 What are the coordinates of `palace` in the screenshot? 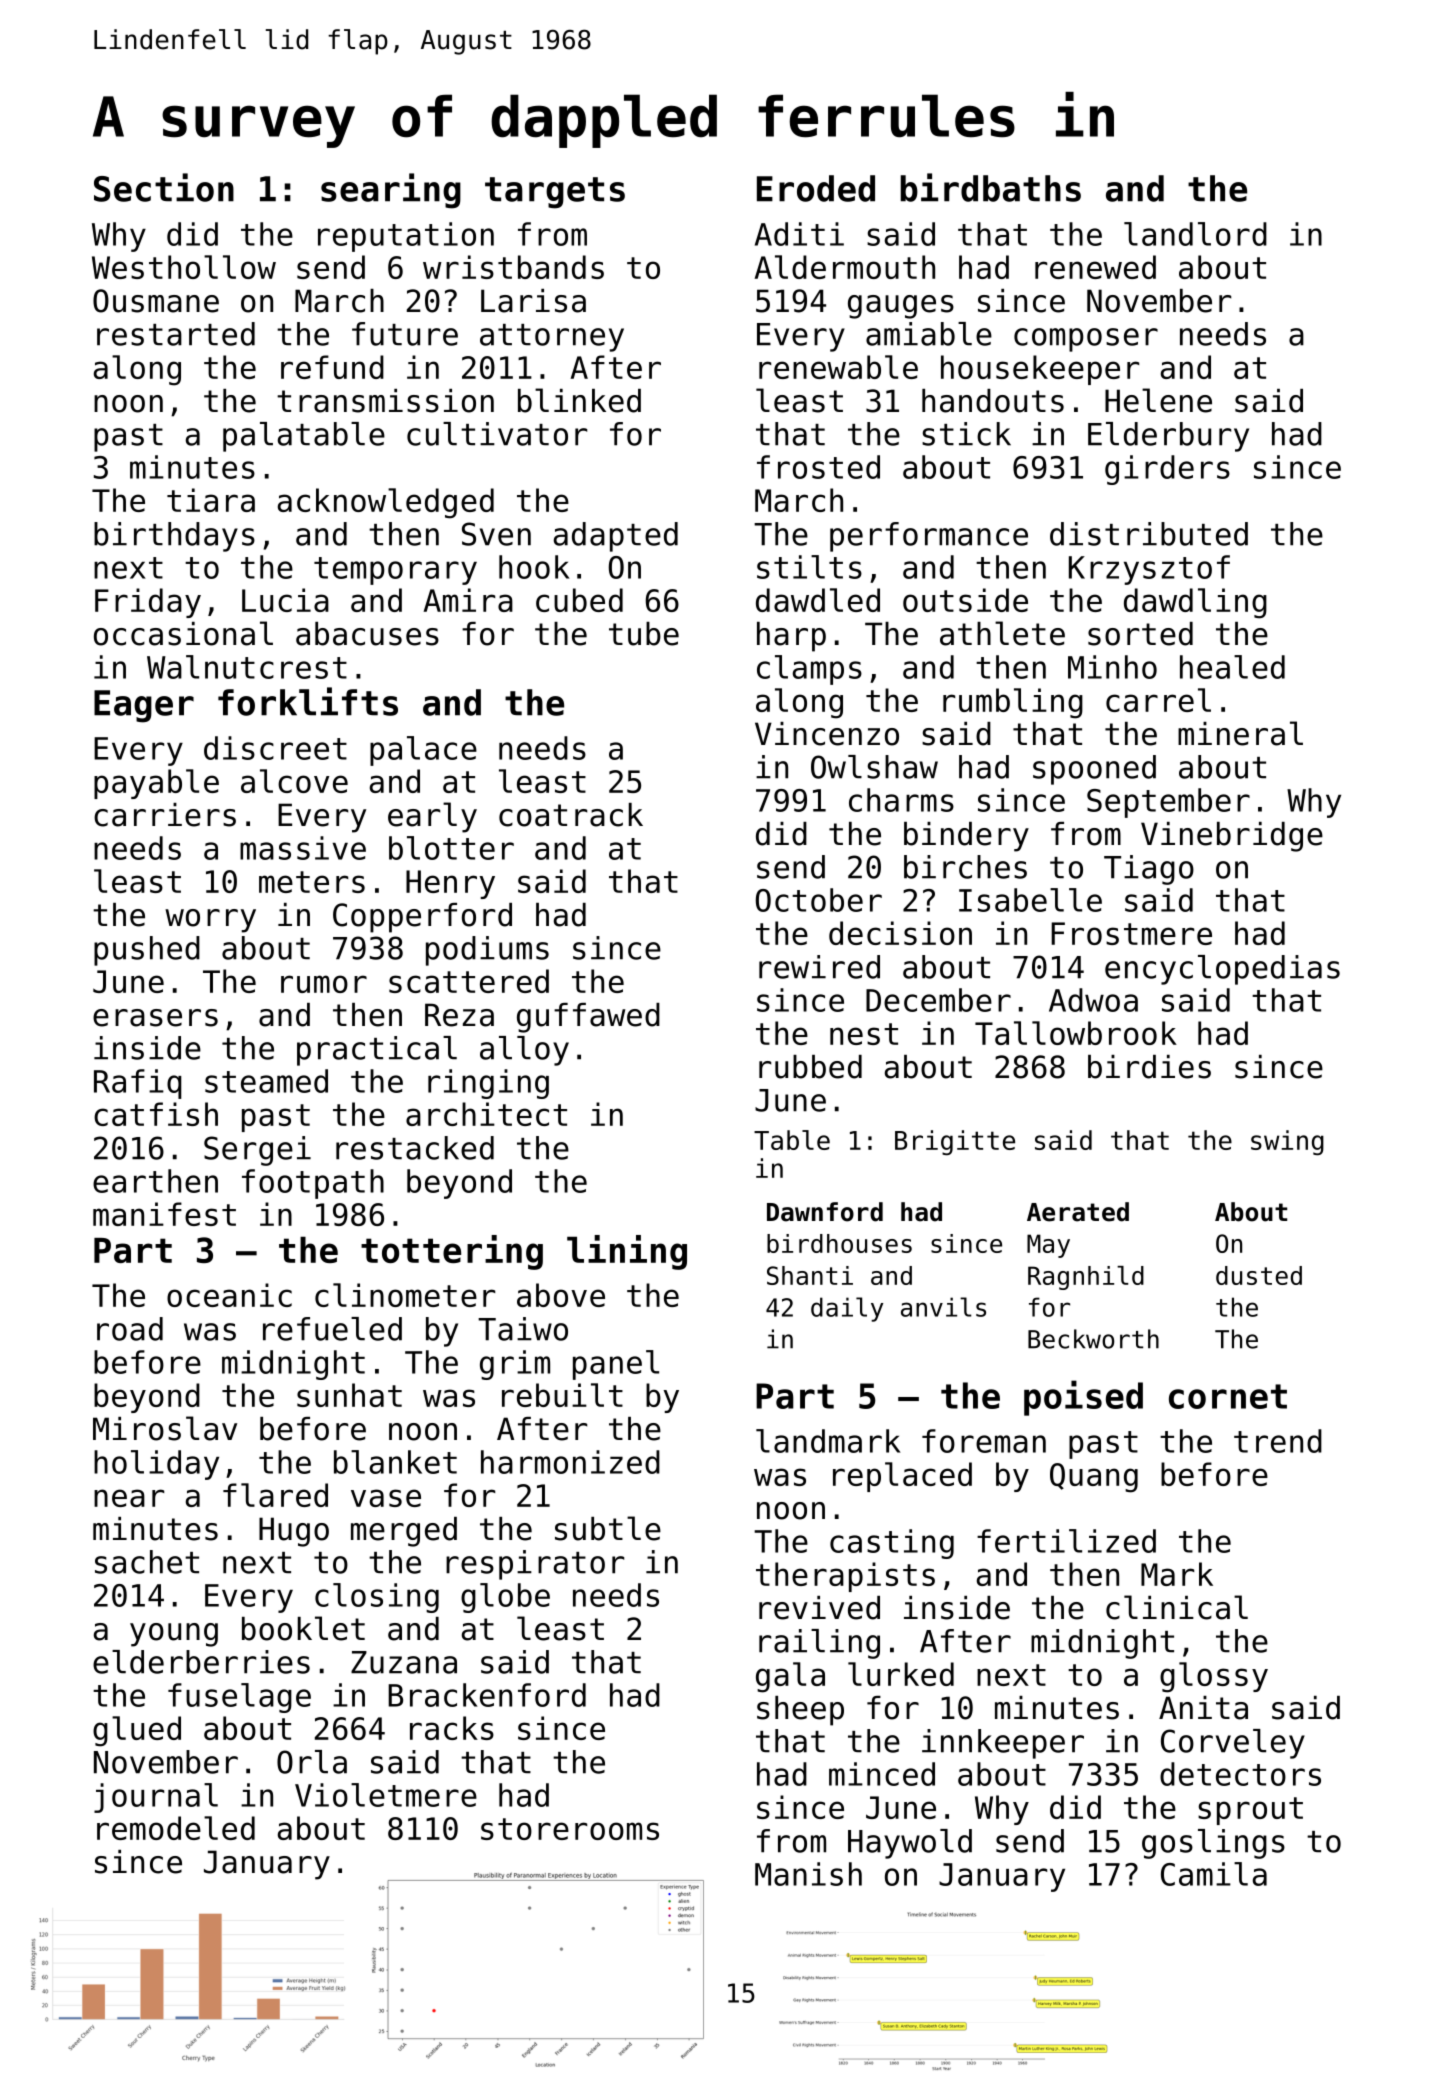 It's located at (423, 751).
